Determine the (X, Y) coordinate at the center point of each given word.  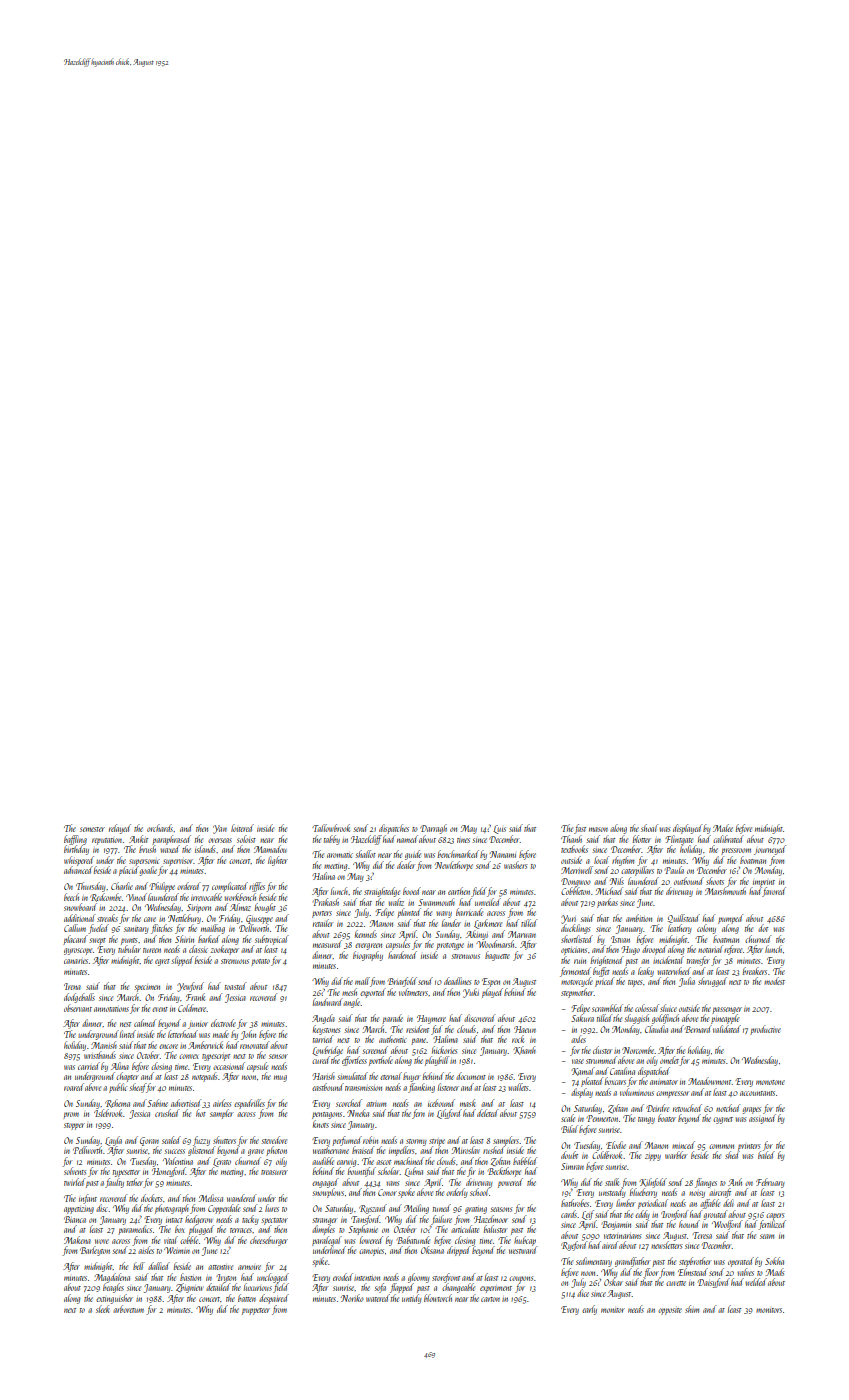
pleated (592, 1082)
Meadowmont (710, 1081)
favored (774, 892)
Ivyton (226, 1278)
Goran (149, 1141)
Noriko (352, 1298)
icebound (441, 1103)
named (407, 839)
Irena (72, 986)
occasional (229, 1066)
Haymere (431, 1019)
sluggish (636, 1019)
